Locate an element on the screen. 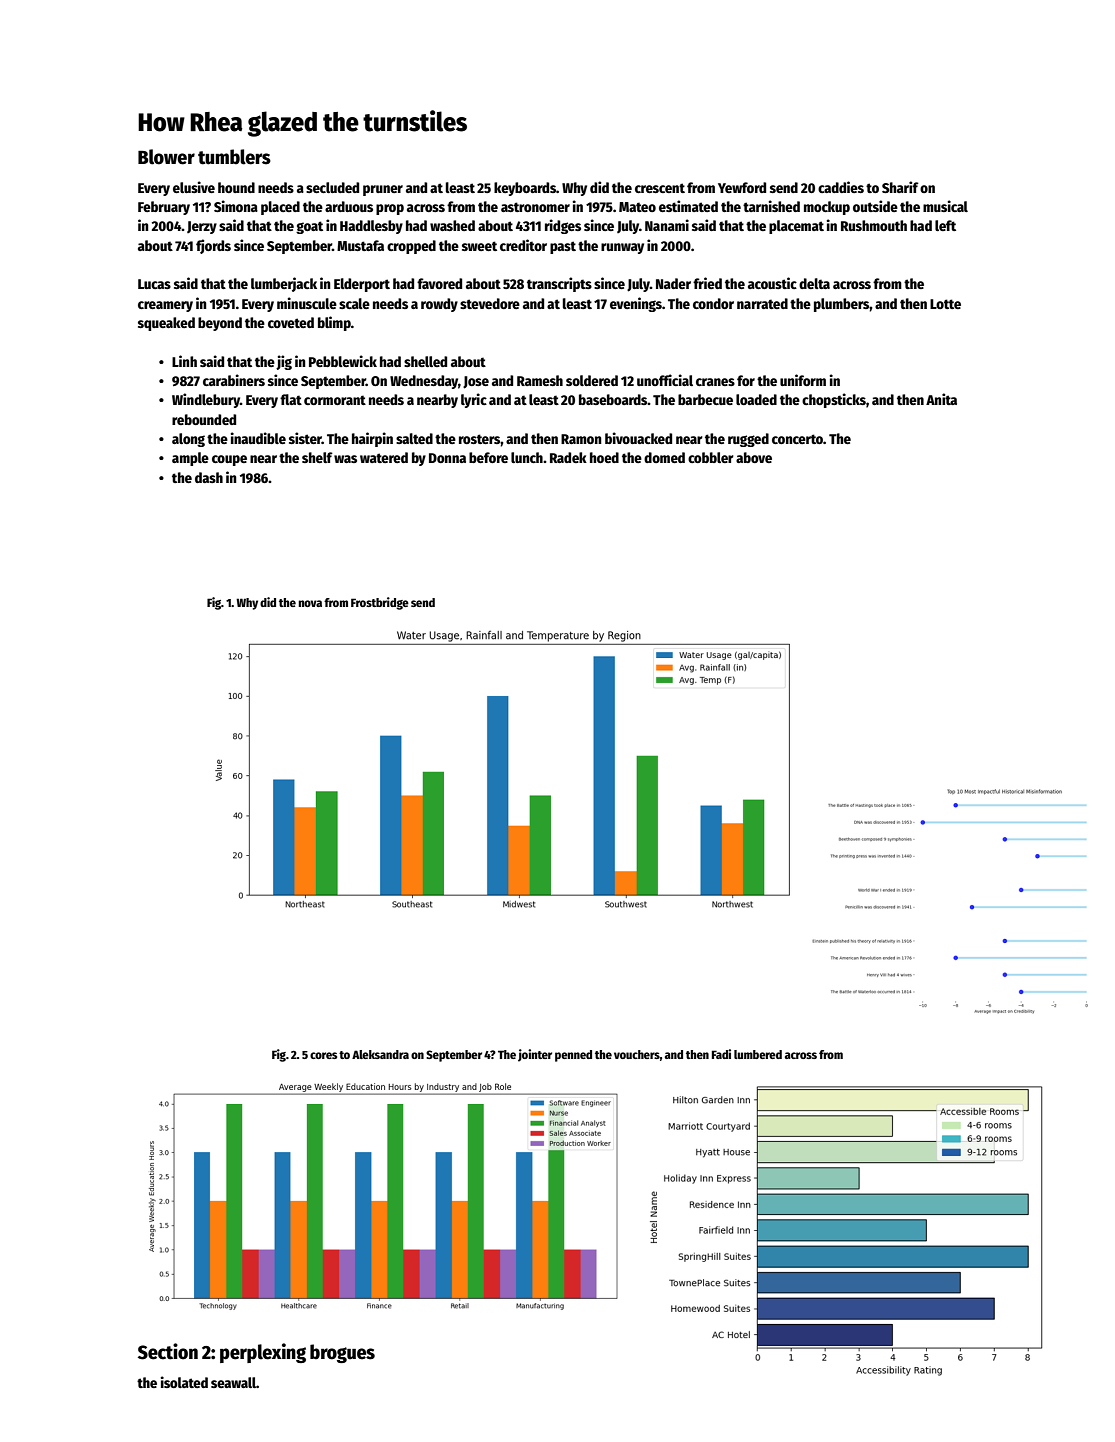 The width and height of the screenshot is (1115, 1442). Anita is located at coordinates (941, 399).
